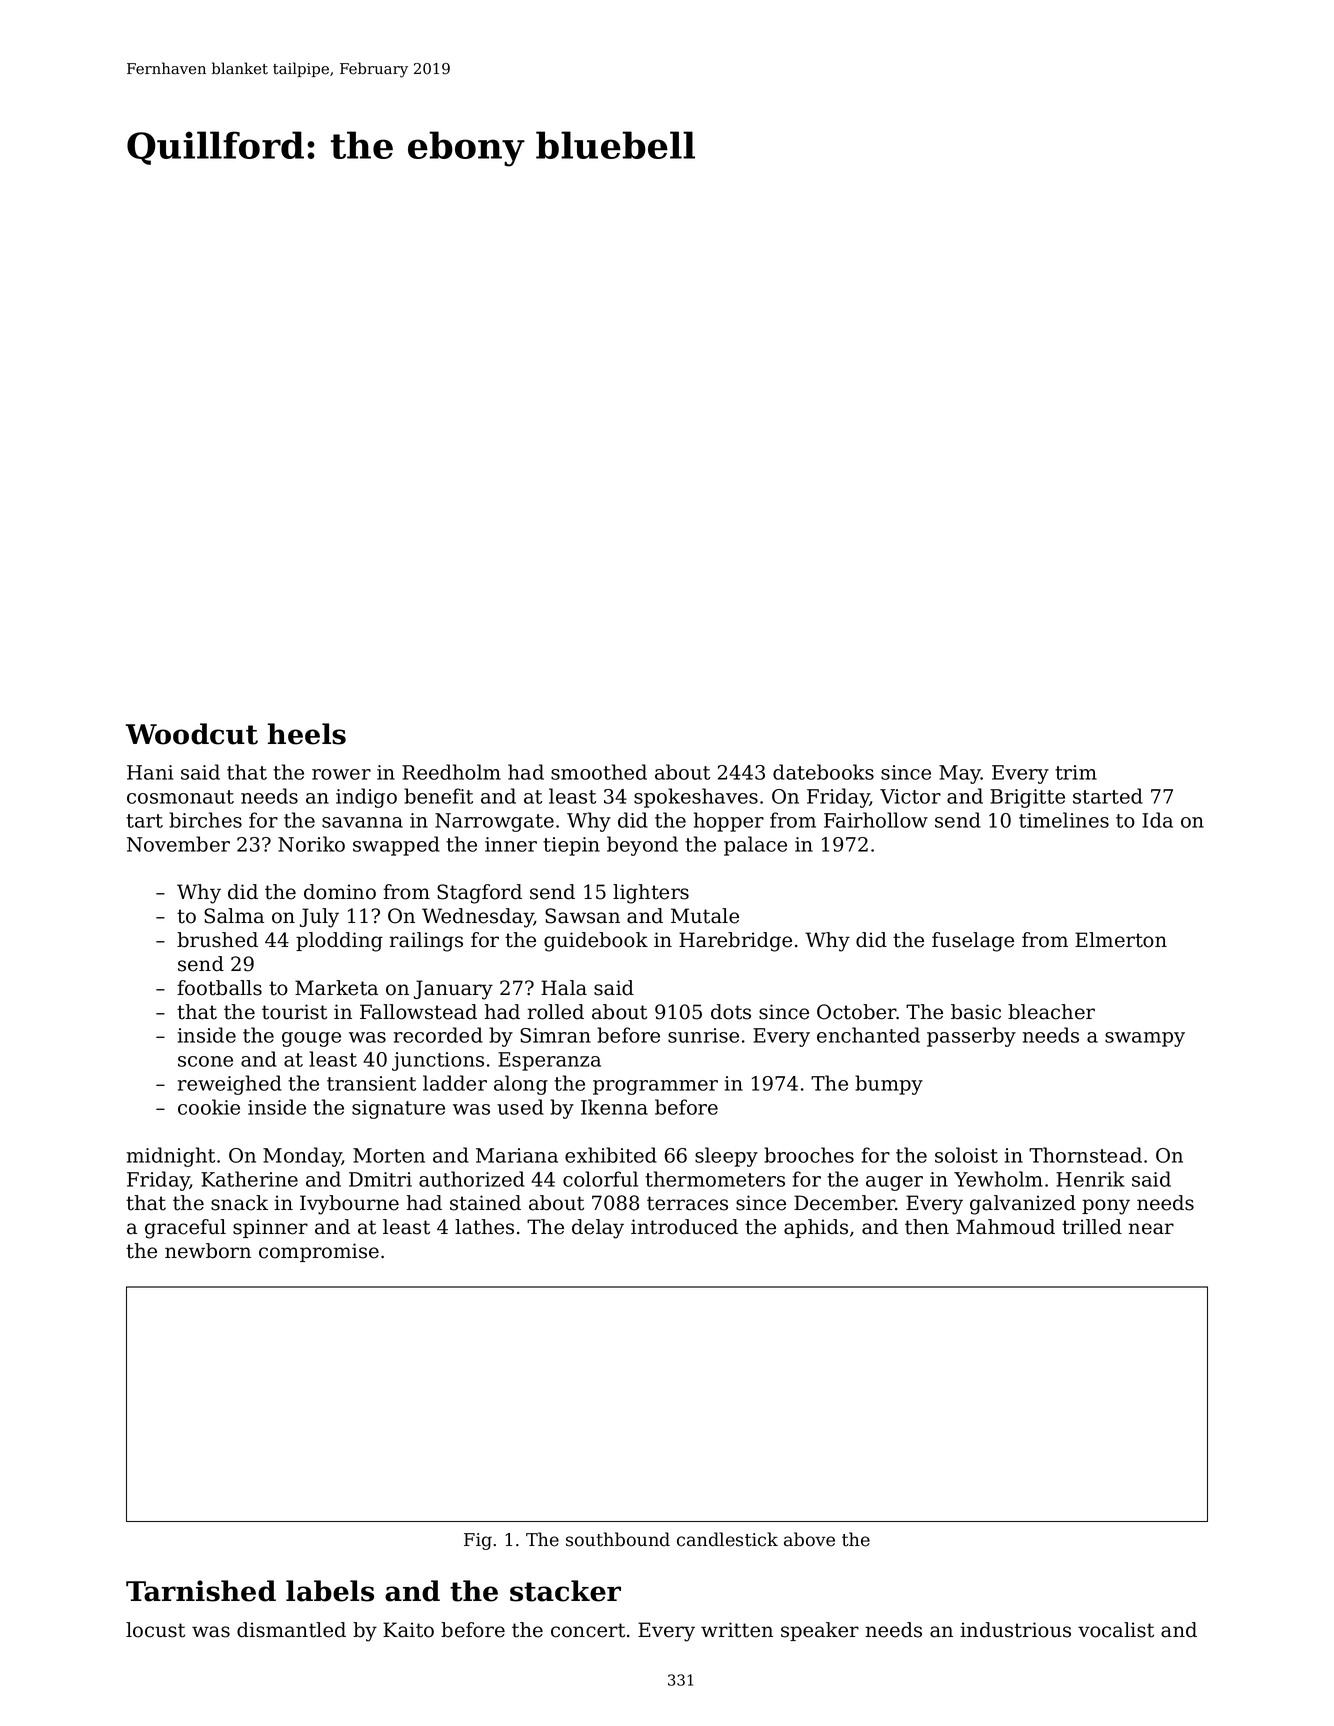  What do you see at coordinates (307, 734) in the screenshot?
I see `heels` at bounding box center [307, 734].
